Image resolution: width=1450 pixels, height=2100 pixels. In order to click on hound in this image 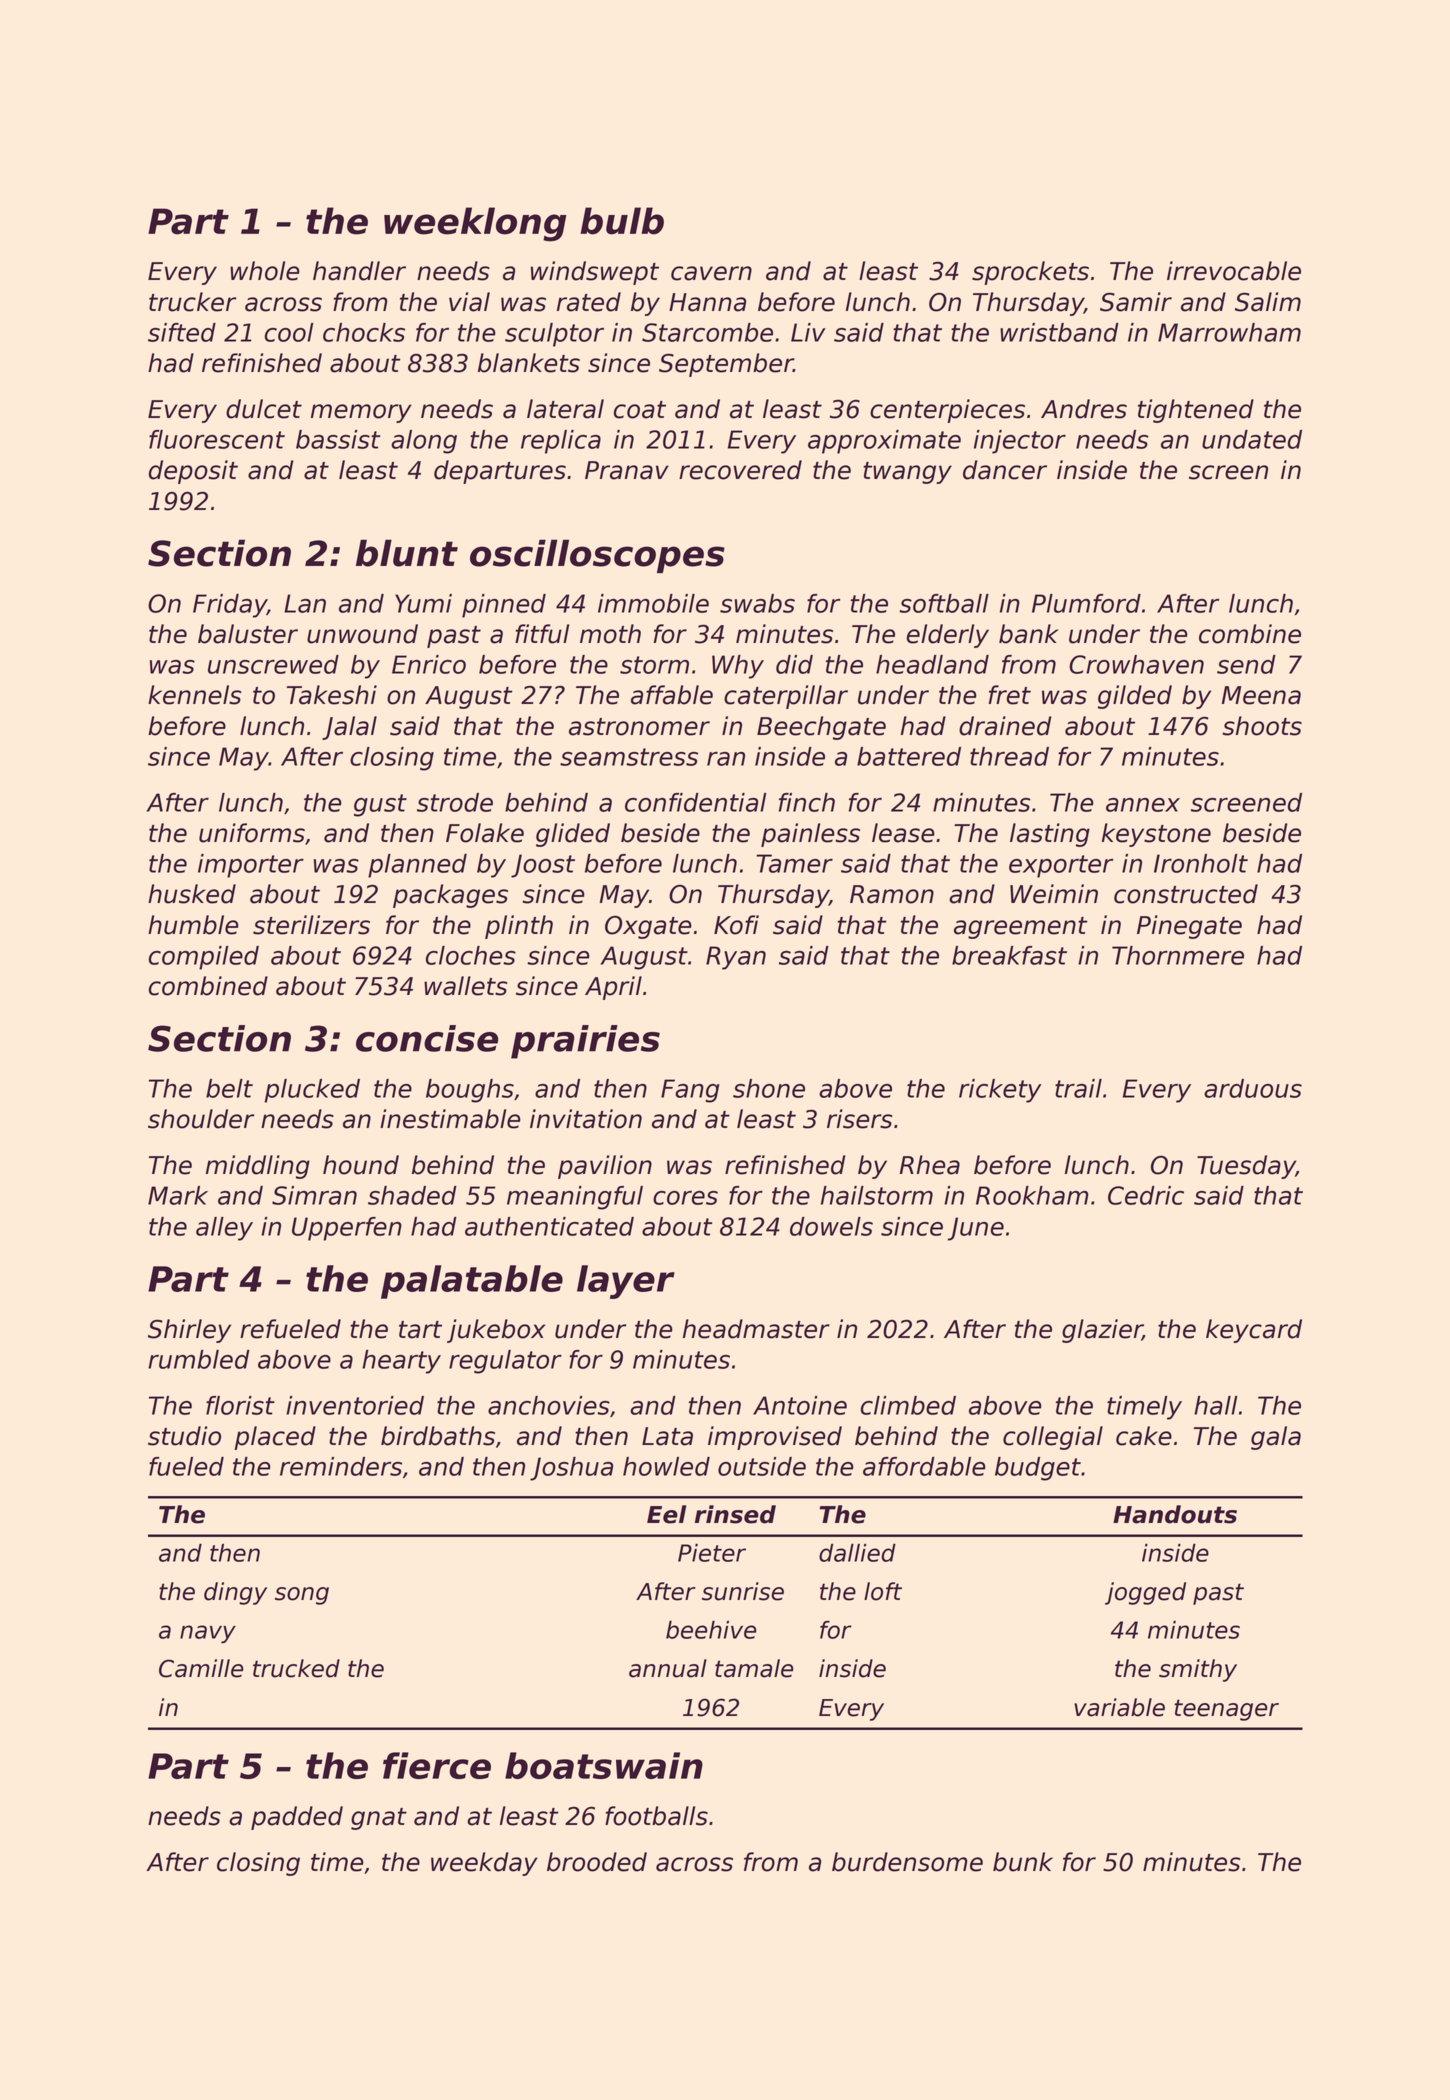, I will do `click(361, 1165)`.
